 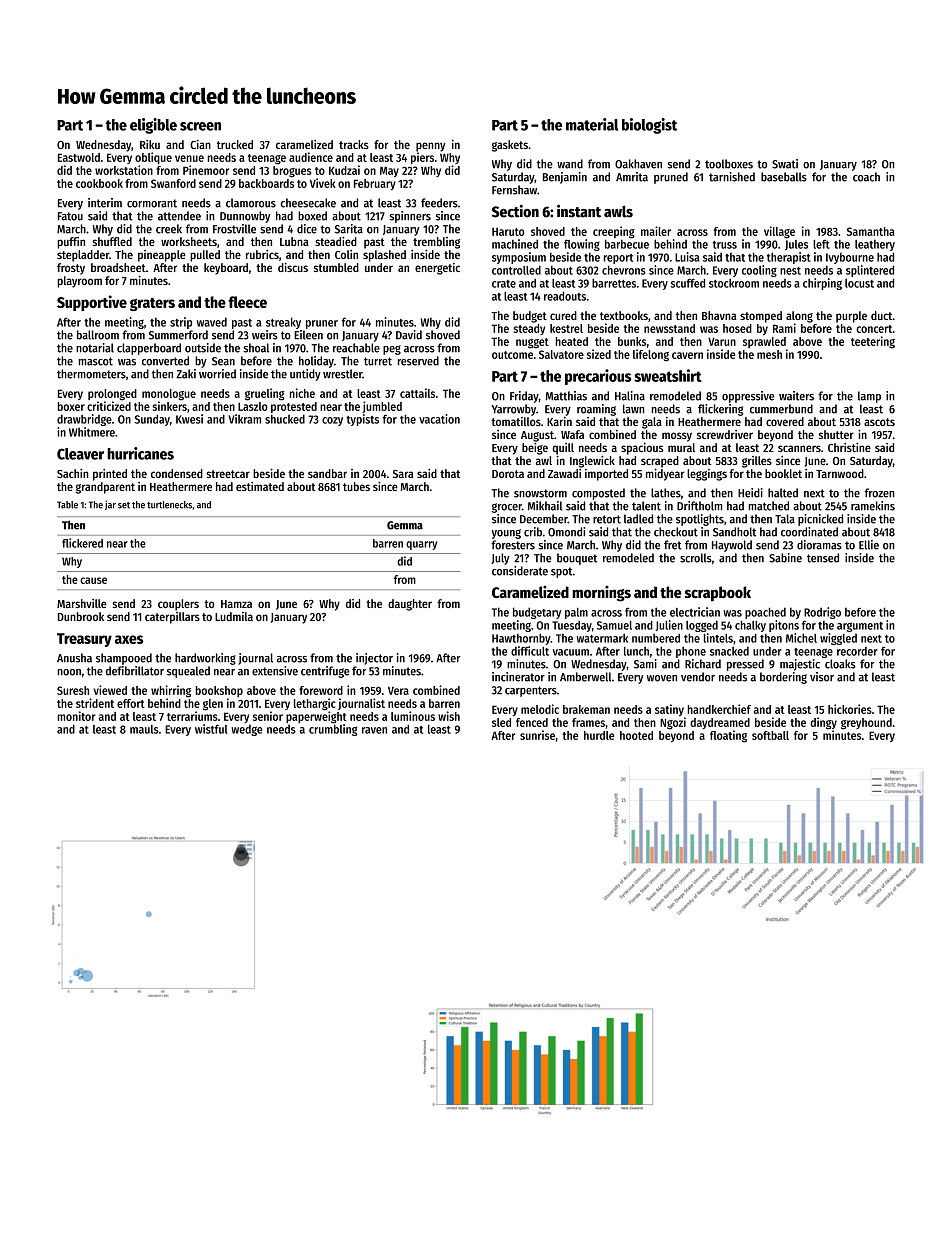 I want to click on playroom, so click(x=80, y=282).
